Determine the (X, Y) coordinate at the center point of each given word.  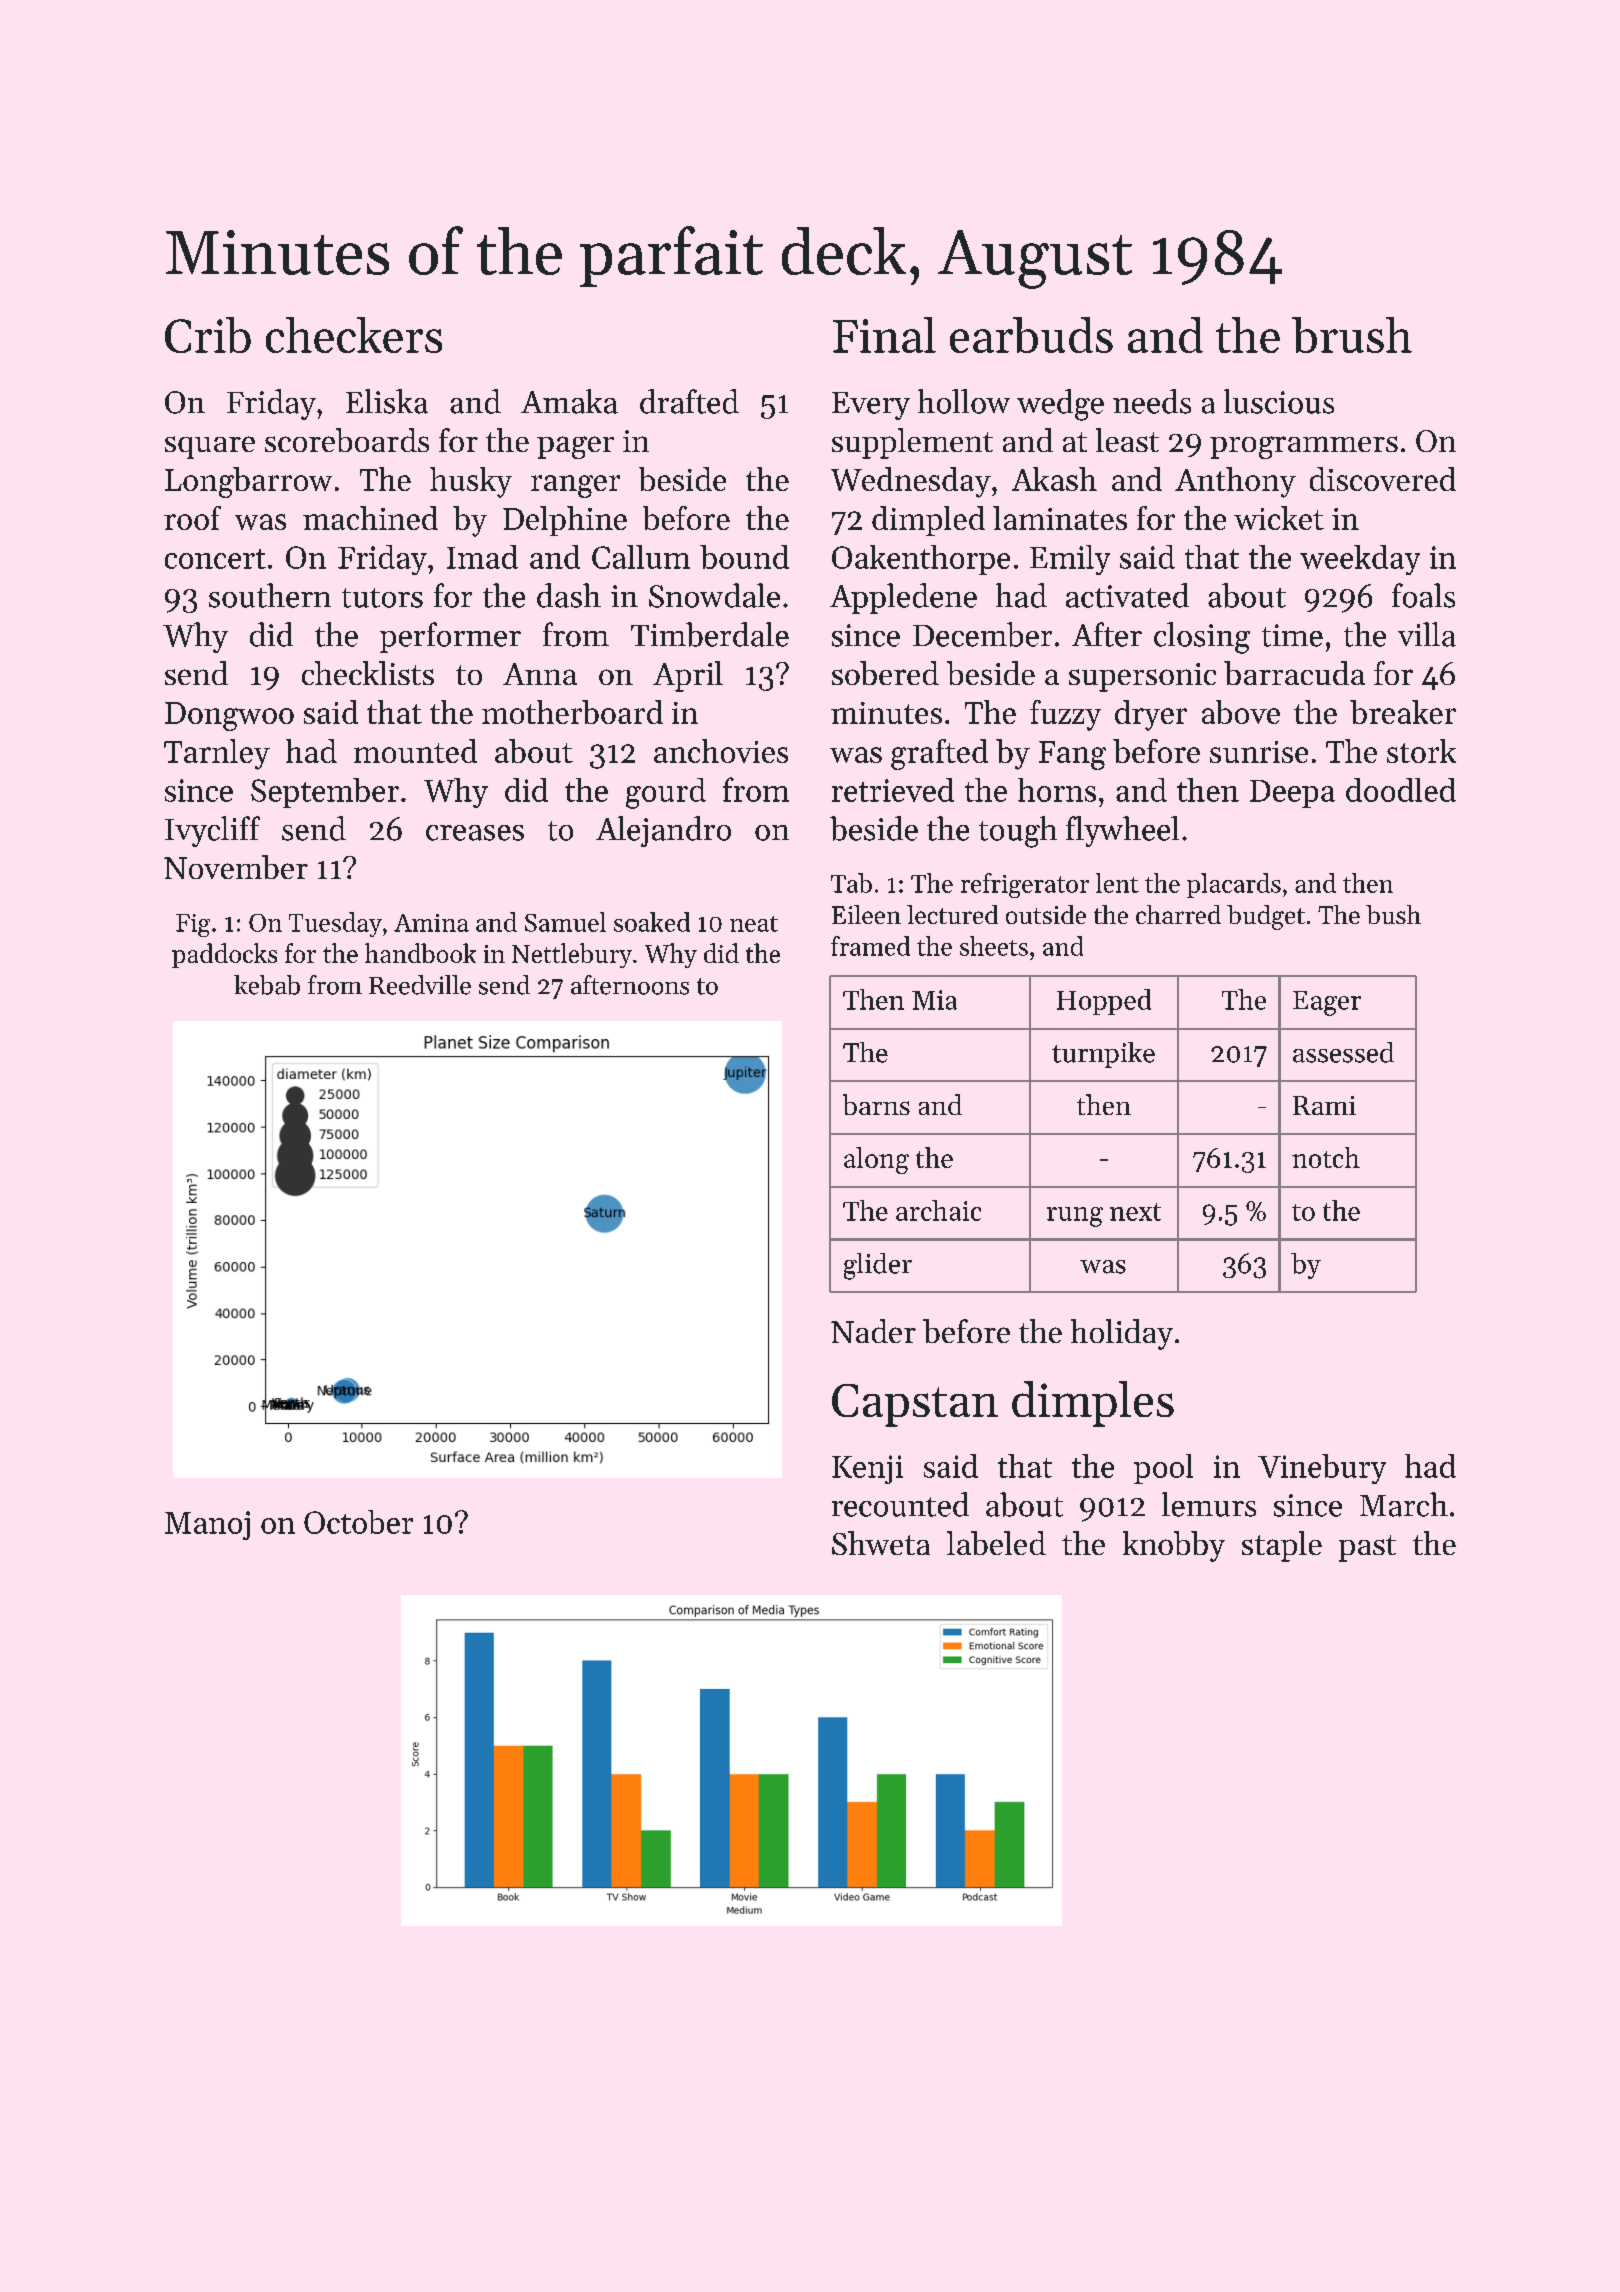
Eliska (387, 401)
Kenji (867, 1469)
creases (475, 833)
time (1292, 635)
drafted (689, 401)
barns (876, 1104)
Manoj (207, 1525)
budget (1266, 917)
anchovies (721, 751)
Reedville (420, 985)
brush (1352, 335)
